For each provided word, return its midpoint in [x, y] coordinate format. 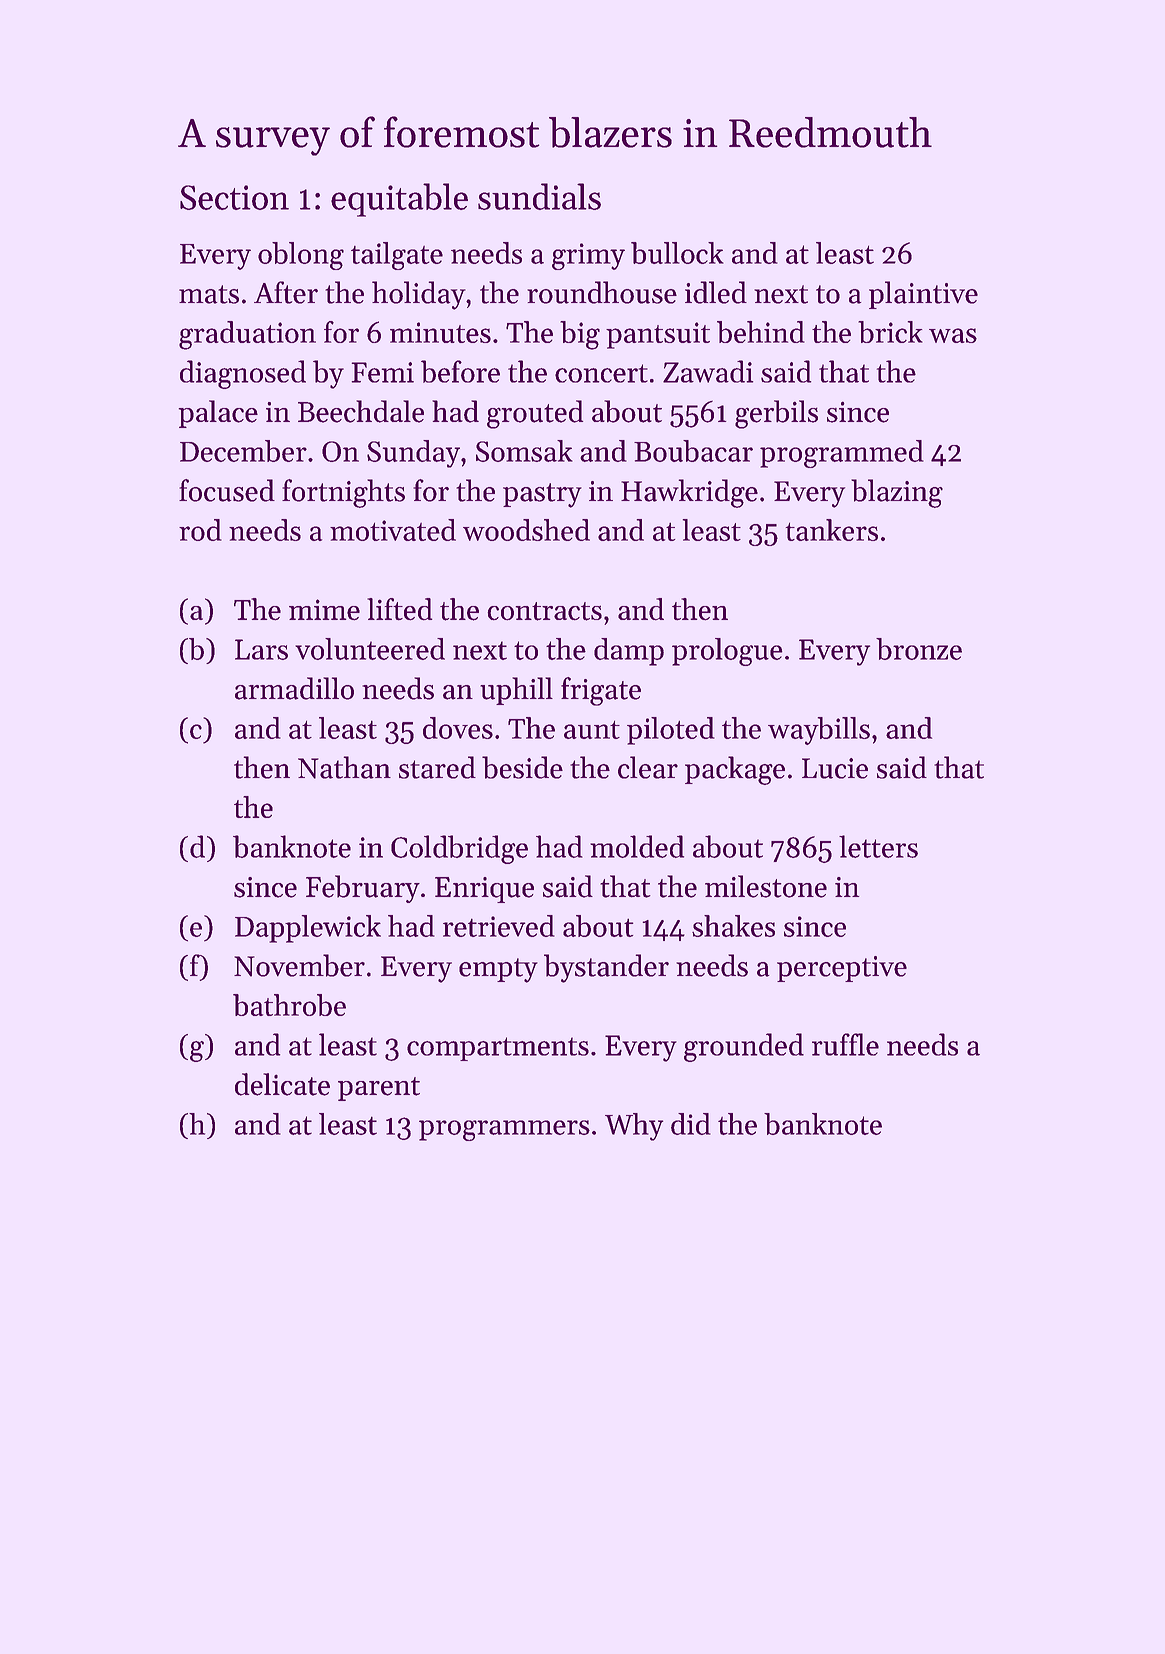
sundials [539, 196]
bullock [677, 253]
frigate [601, 691]
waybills [819, 731]
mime [324, 610]
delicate [282, 1084]
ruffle [845, 1044]
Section [234, 197]
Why [634, 1127]
